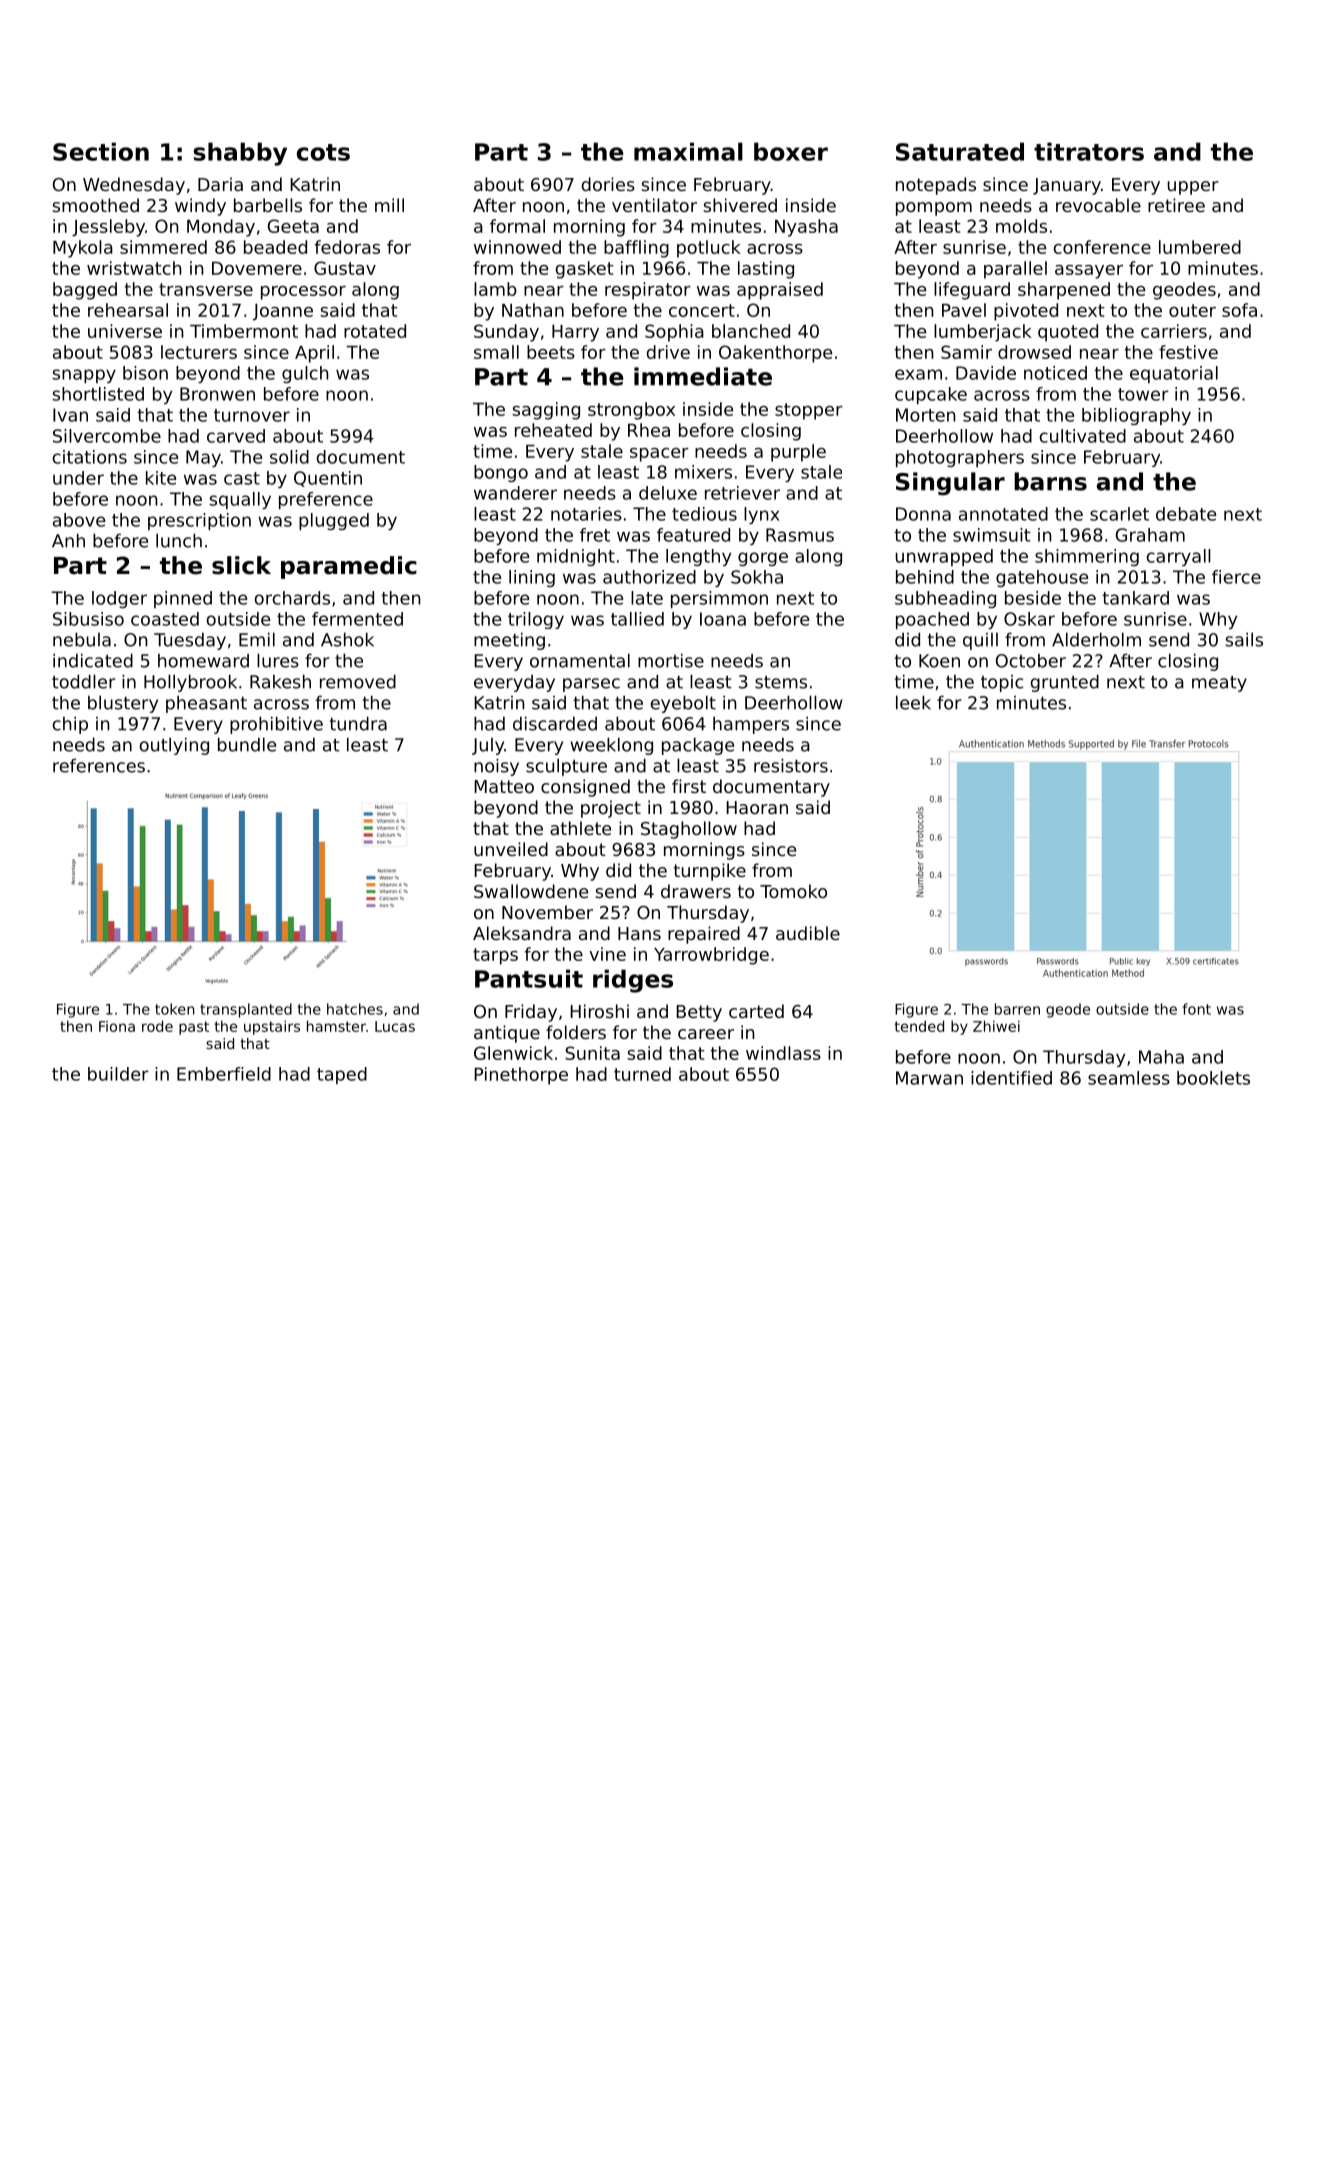 The image size is (1318, 2171). Describe the element at coordinates (719, 599) in the screenshot. I see `persimmon` at that location.
